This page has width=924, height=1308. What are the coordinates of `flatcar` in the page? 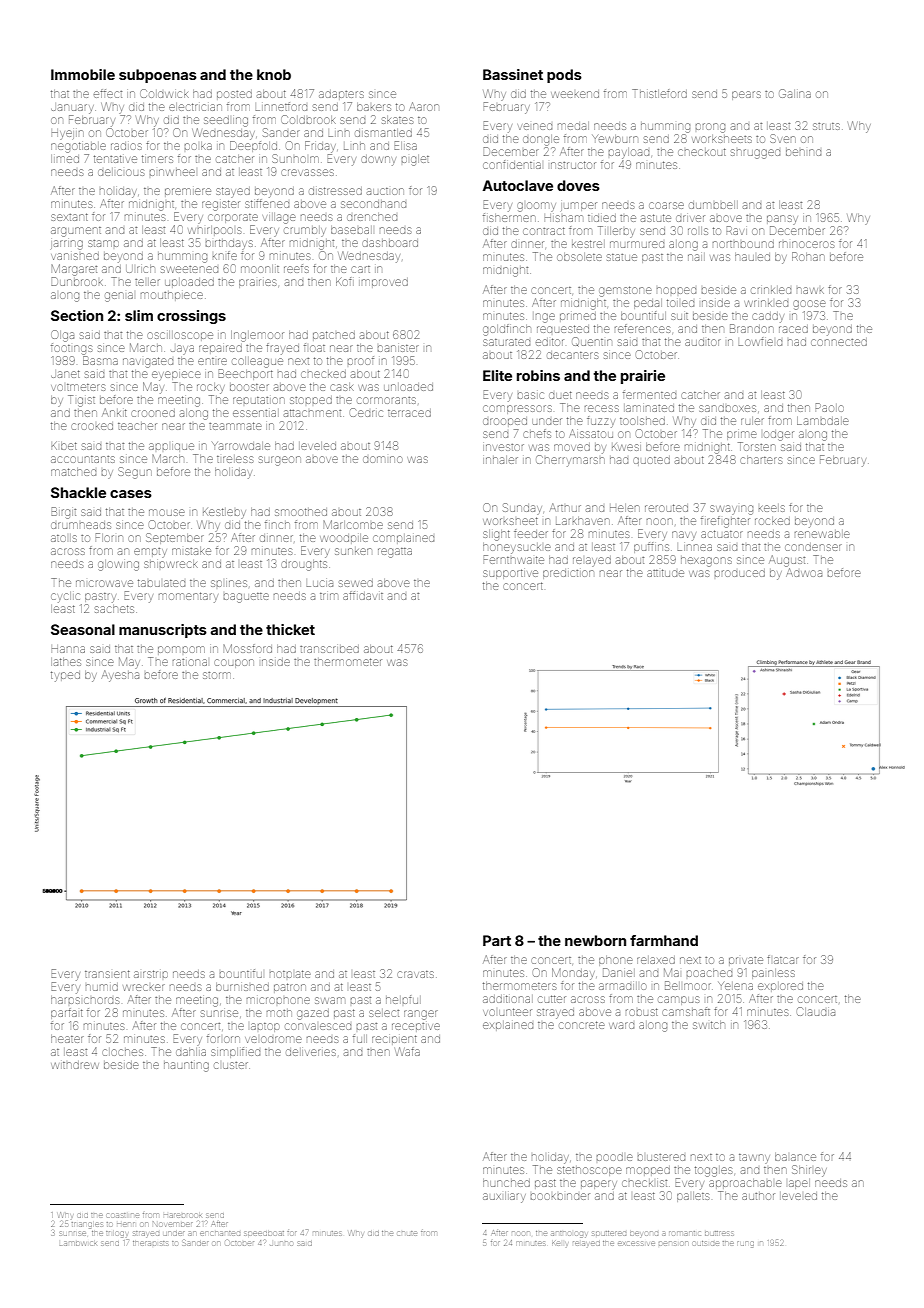 It's located at (783, 959).
